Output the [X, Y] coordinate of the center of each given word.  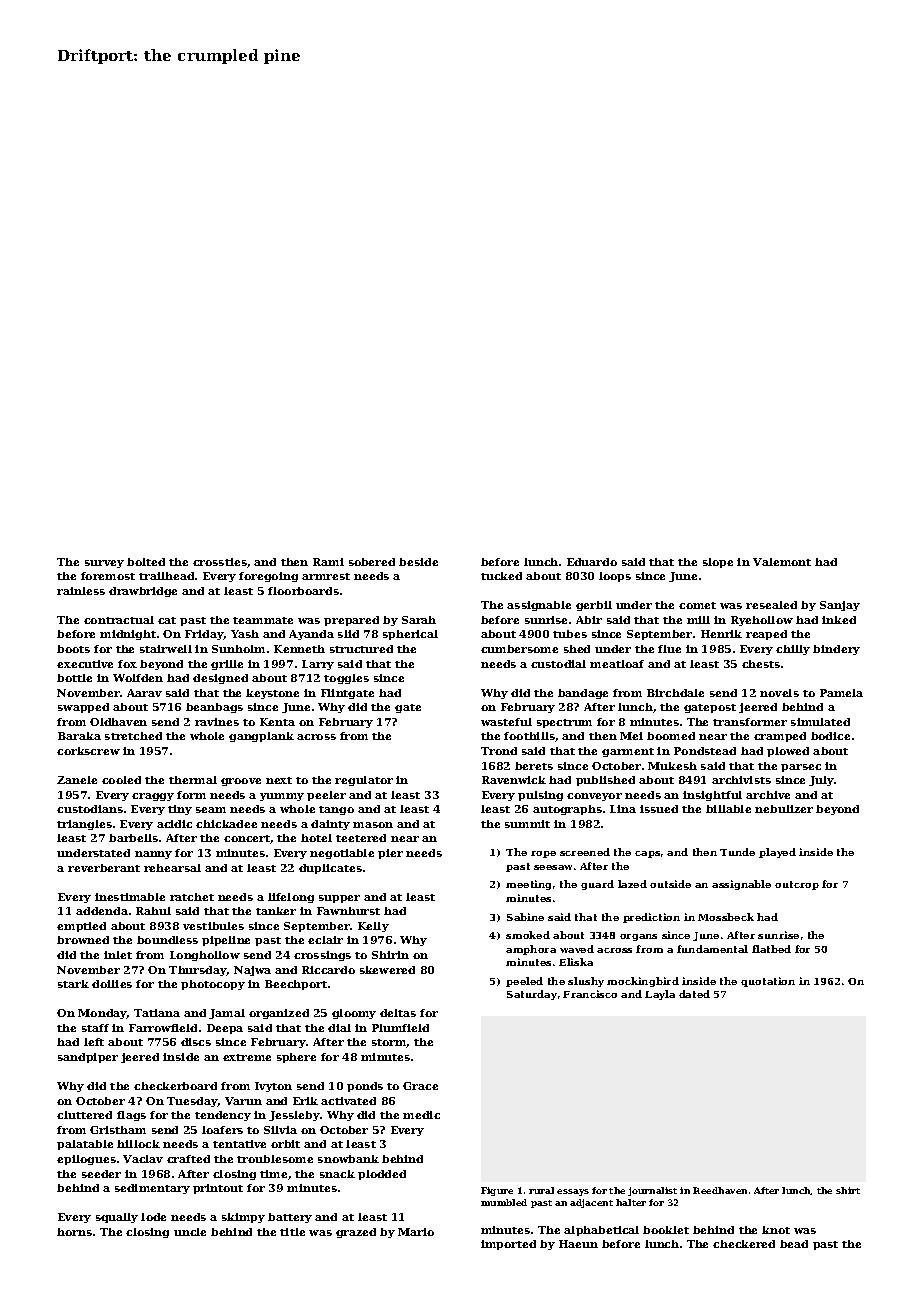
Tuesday [192, 1102]
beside [418, 562]
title [292, 1232]
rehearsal [172, 868]
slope [718, 563]
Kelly [373, 927]
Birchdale [675, 693]
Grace [420, 1086]
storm [389, 1043]
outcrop [797, 885]
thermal [193, 780]
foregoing [268, 577]
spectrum [564, 723]
